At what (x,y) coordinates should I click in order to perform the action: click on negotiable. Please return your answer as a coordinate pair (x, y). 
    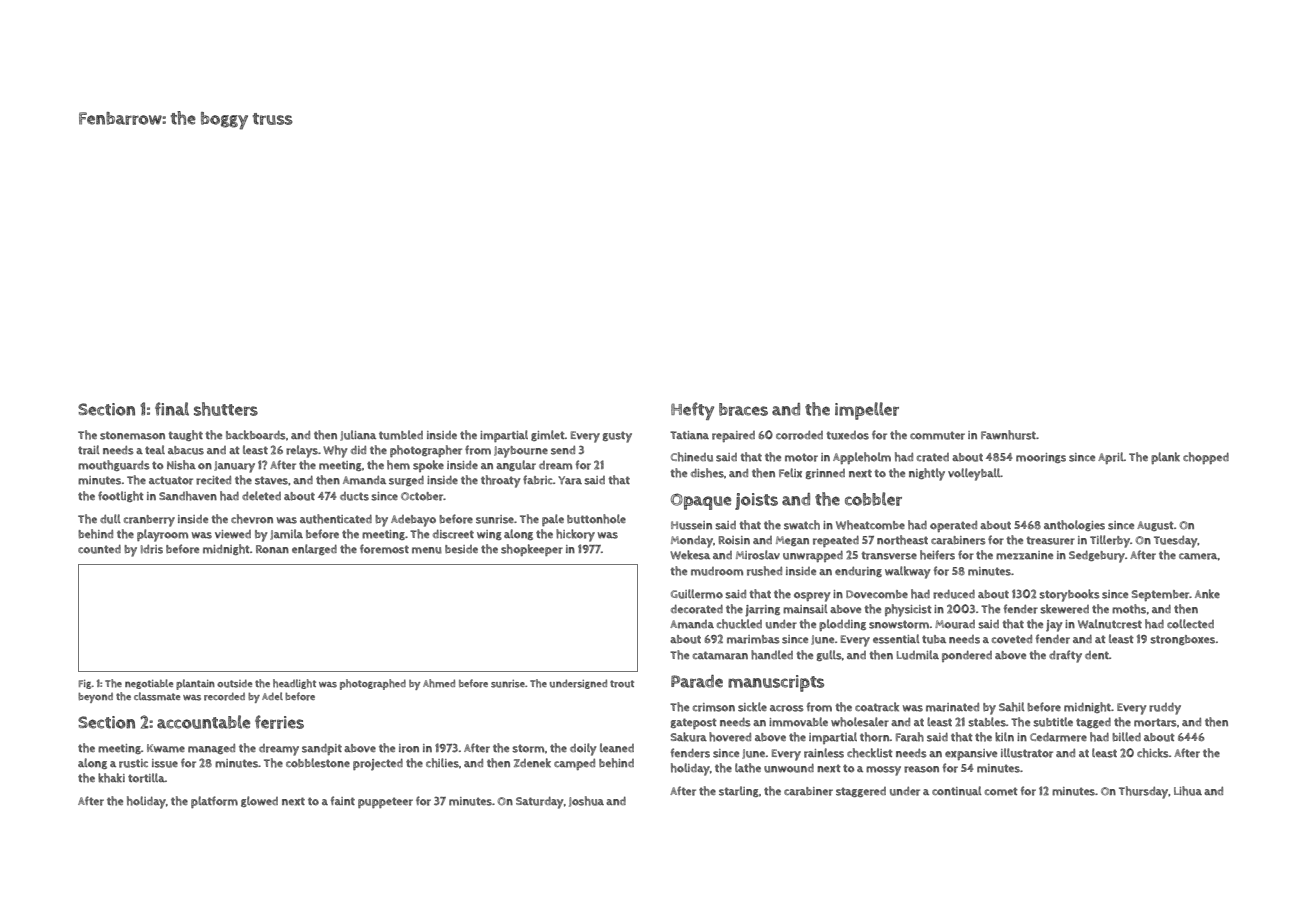
    Looking at the image, I should click on (149, 684).
